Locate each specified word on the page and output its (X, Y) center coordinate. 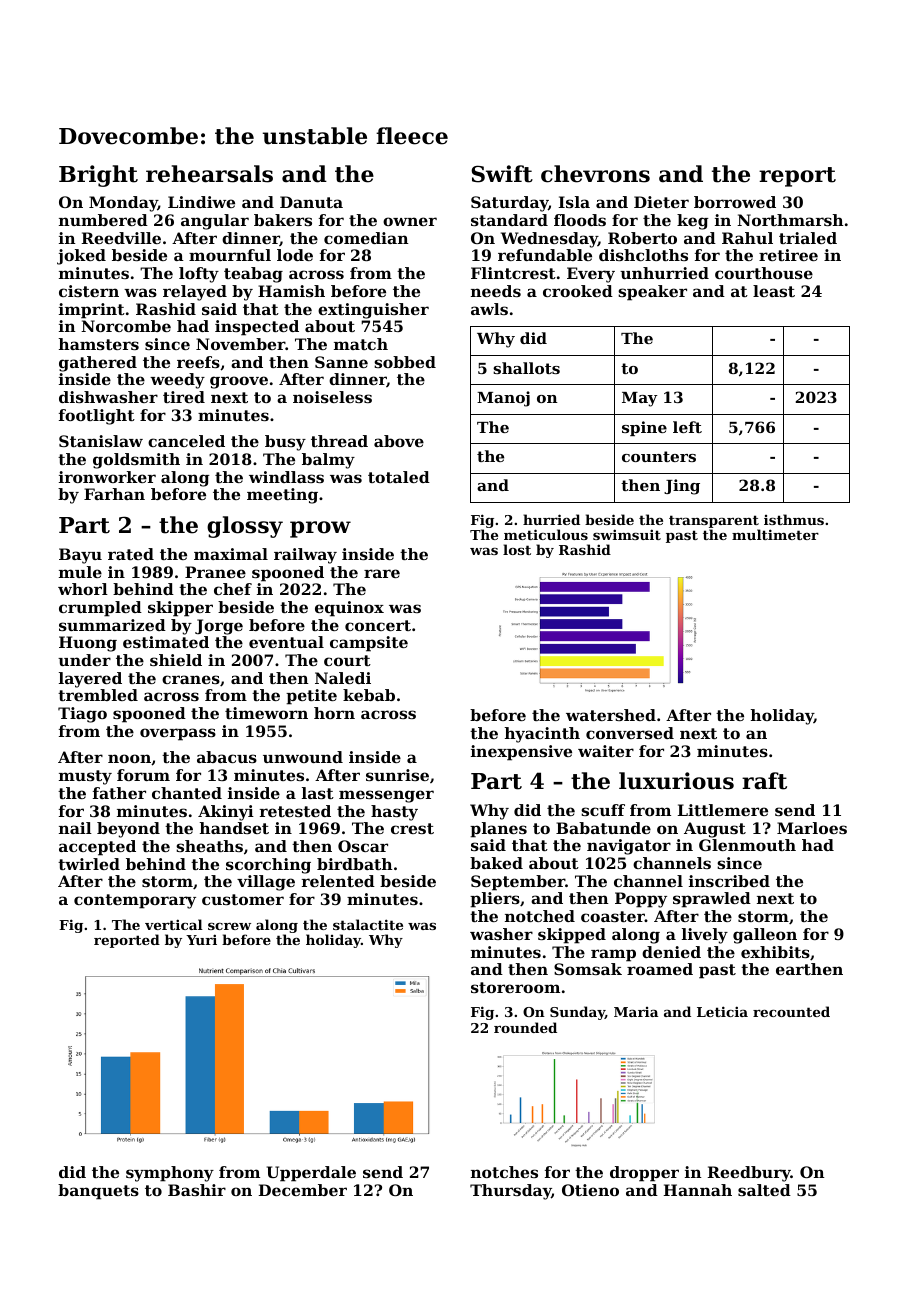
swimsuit (627, 534)
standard (509, 220)
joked (81, 257)
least (774, 291)
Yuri (201, 939)
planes (498, 830)
